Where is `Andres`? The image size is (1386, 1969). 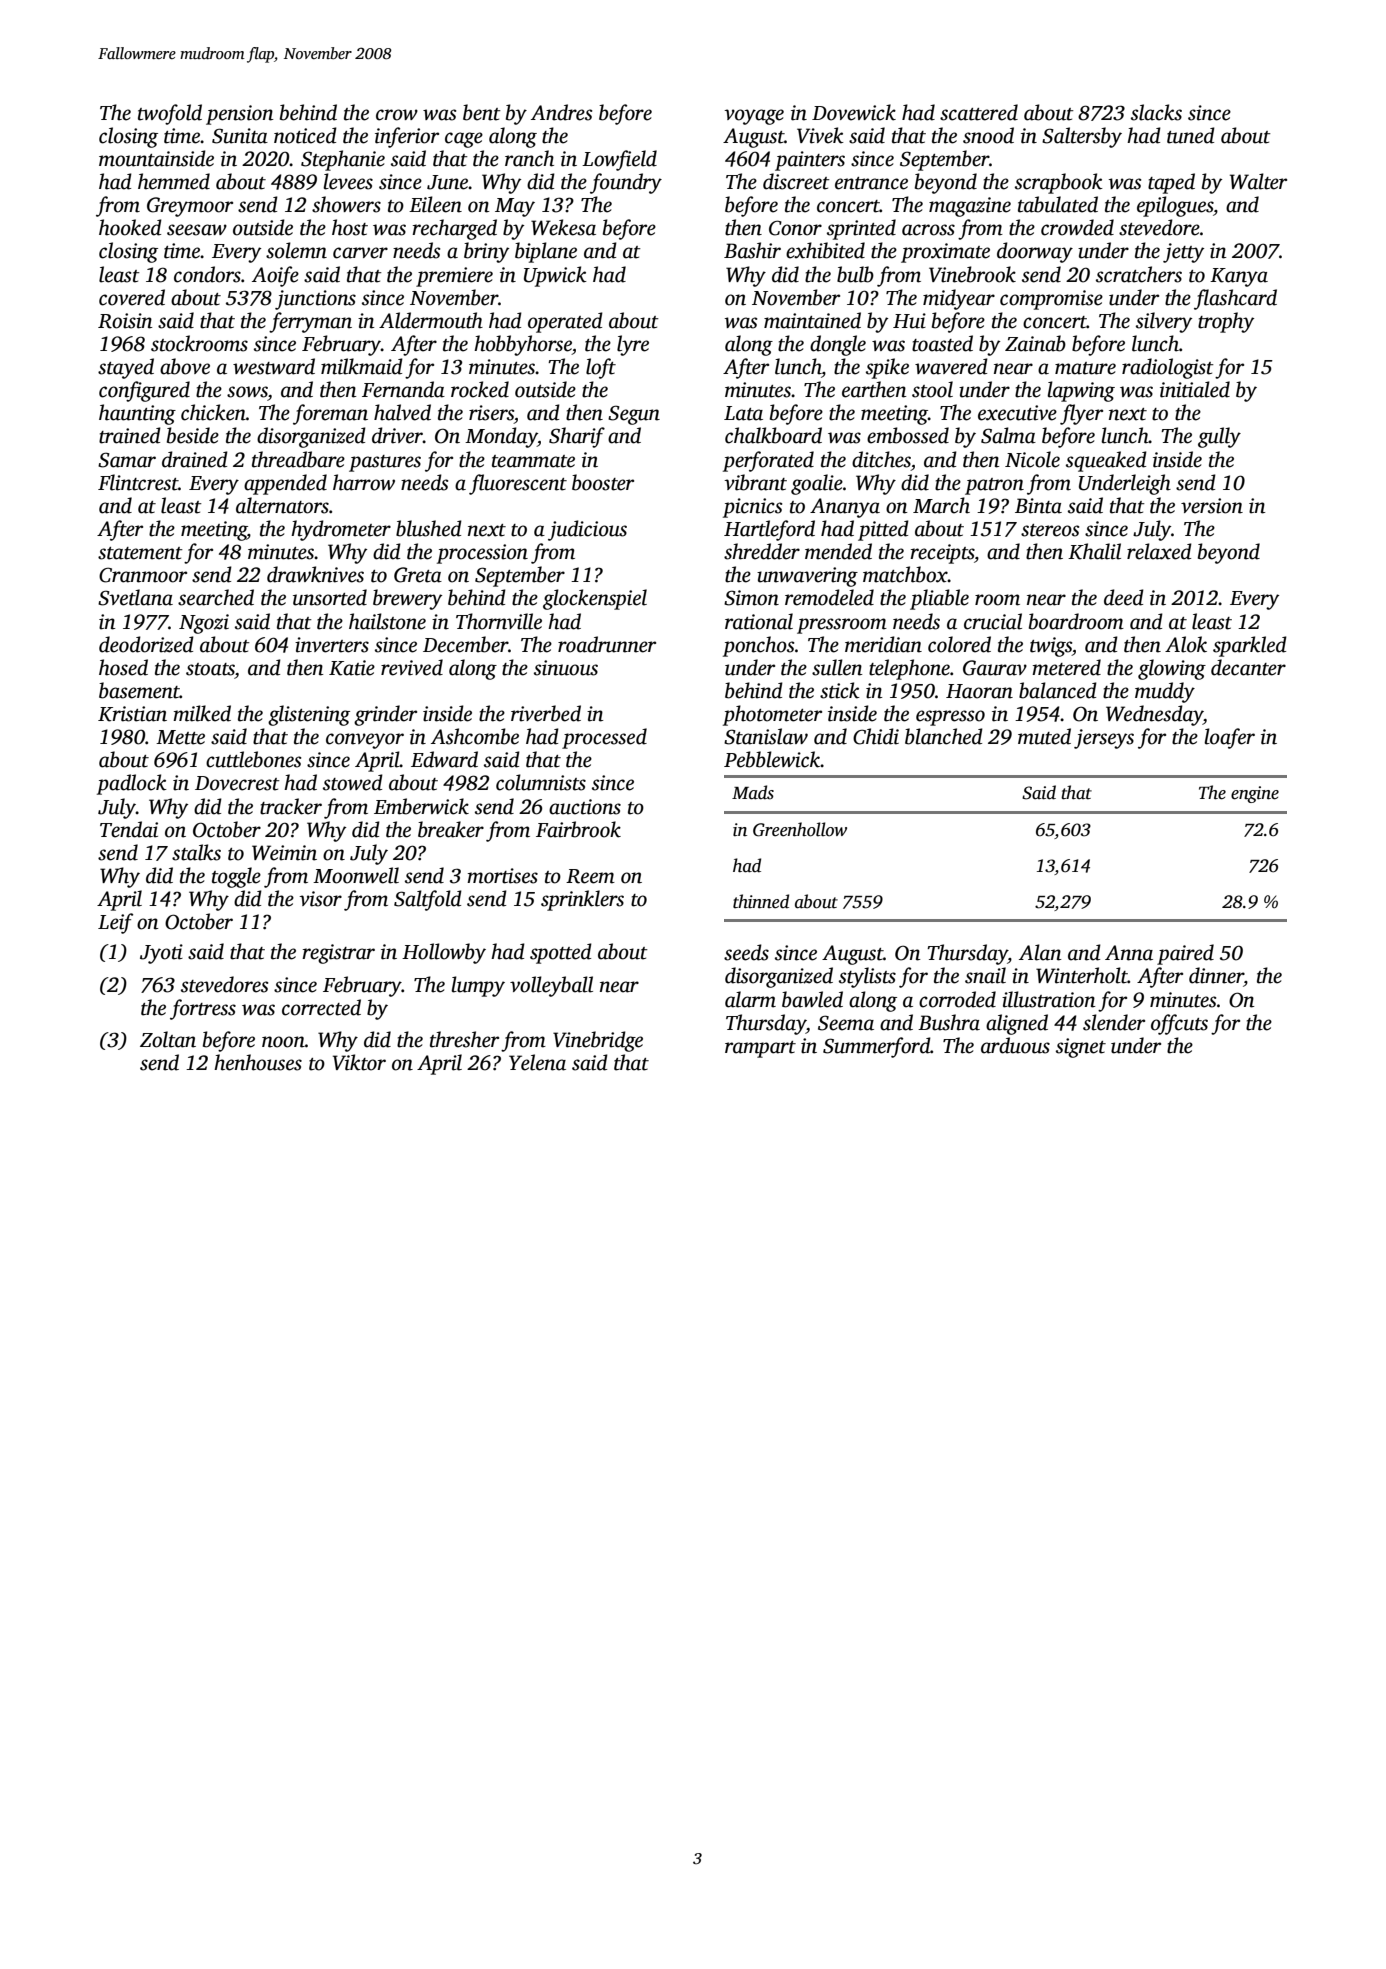
Andres is located at coordinates (561, 112).
